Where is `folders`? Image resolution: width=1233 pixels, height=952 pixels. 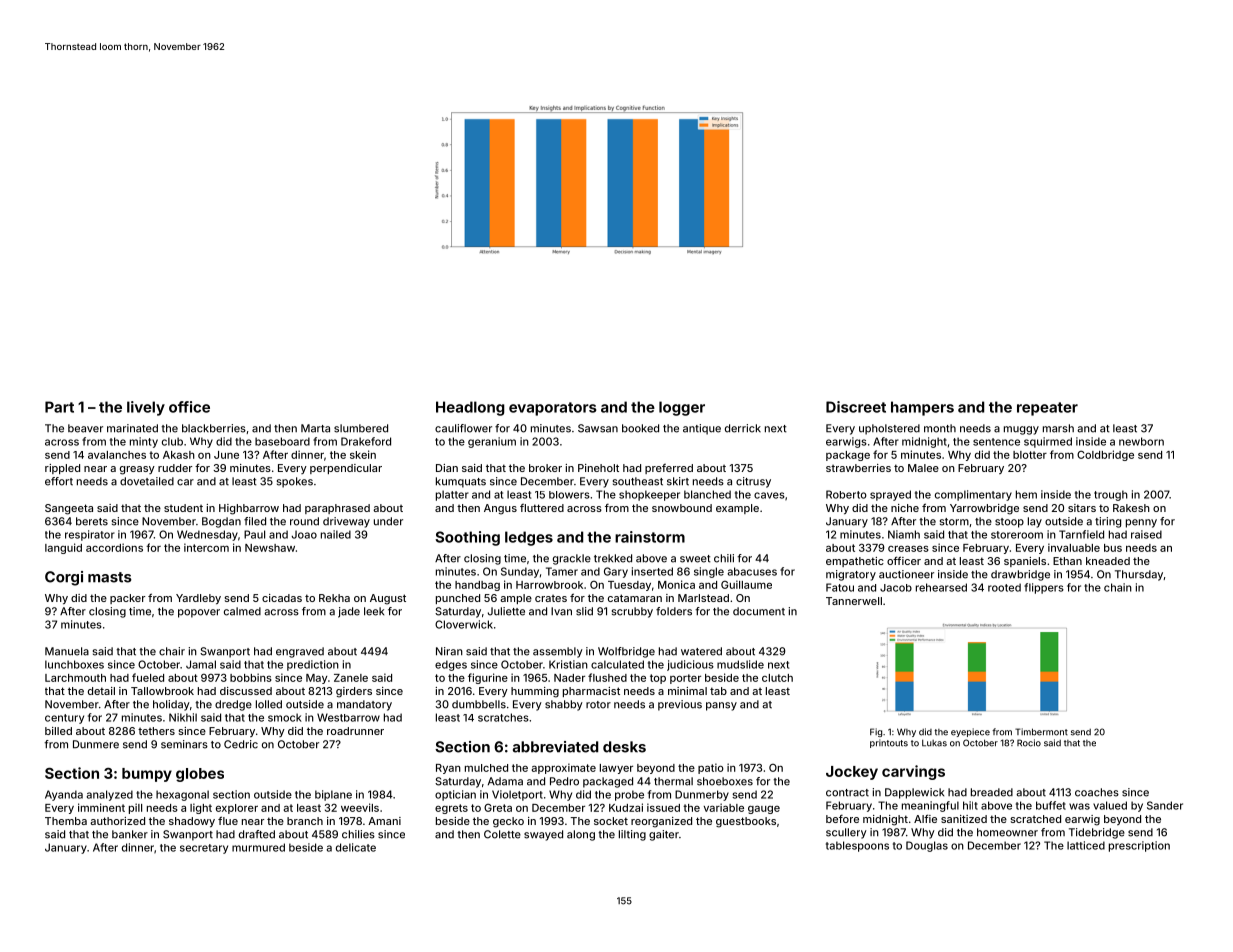
folders is located at coordinates (674, 611).
